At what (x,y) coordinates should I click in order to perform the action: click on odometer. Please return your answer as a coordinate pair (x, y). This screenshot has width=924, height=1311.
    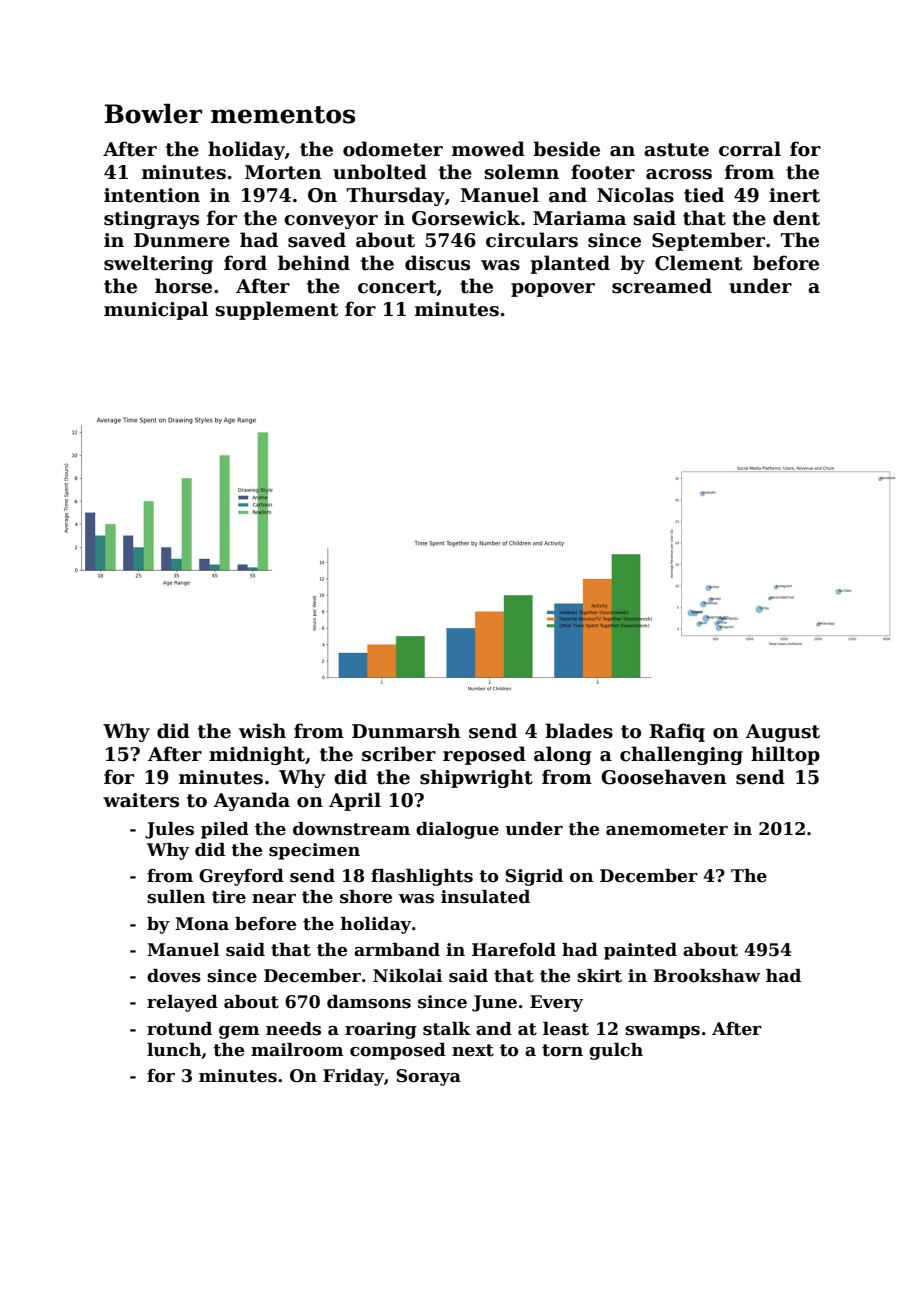
    Looking at the image, I should click on (393, 149).
